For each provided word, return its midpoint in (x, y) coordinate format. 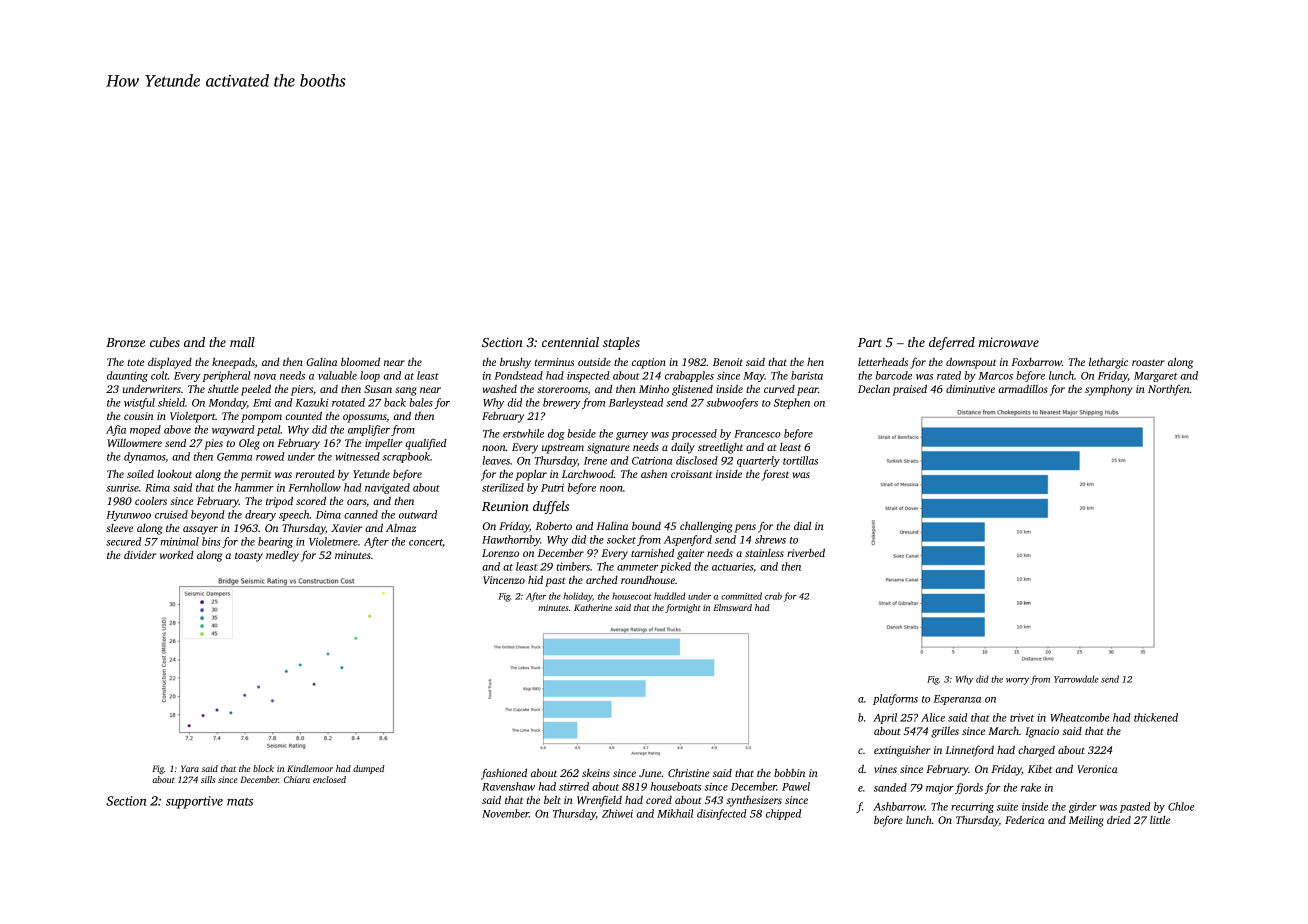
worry (1017, 681)
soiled (140, 474)
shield (171, 402)
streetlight (720, 448)
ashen (654, 474)
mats (240, 802)
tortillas (800, 460)
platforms (895, 699)
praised (909, 390)
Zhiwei (617, 813)
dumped (369, 769)
